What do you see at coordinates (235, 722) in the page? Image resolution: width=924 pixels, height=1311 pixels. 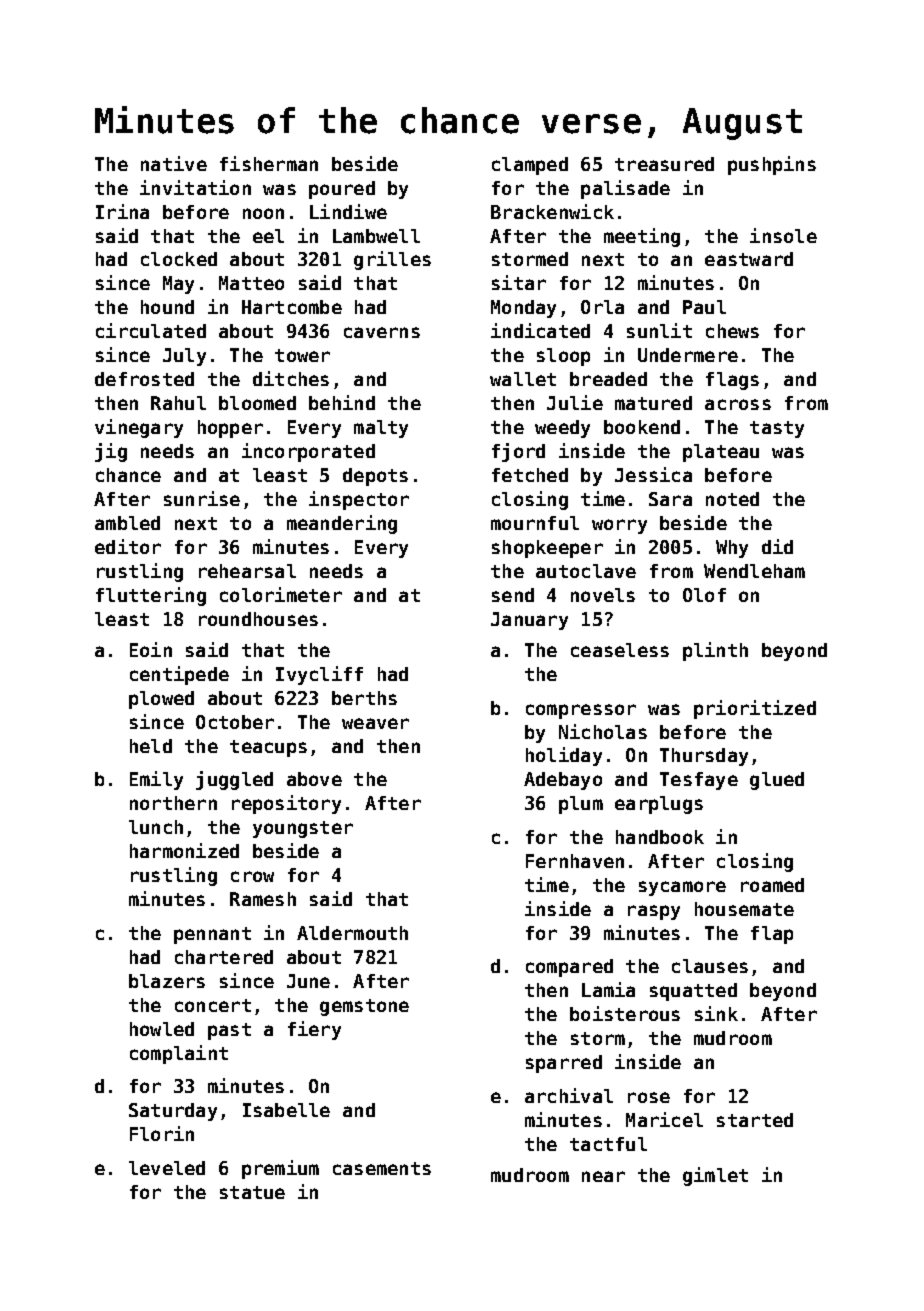 I see `October` at bounding box center [235, 722].
